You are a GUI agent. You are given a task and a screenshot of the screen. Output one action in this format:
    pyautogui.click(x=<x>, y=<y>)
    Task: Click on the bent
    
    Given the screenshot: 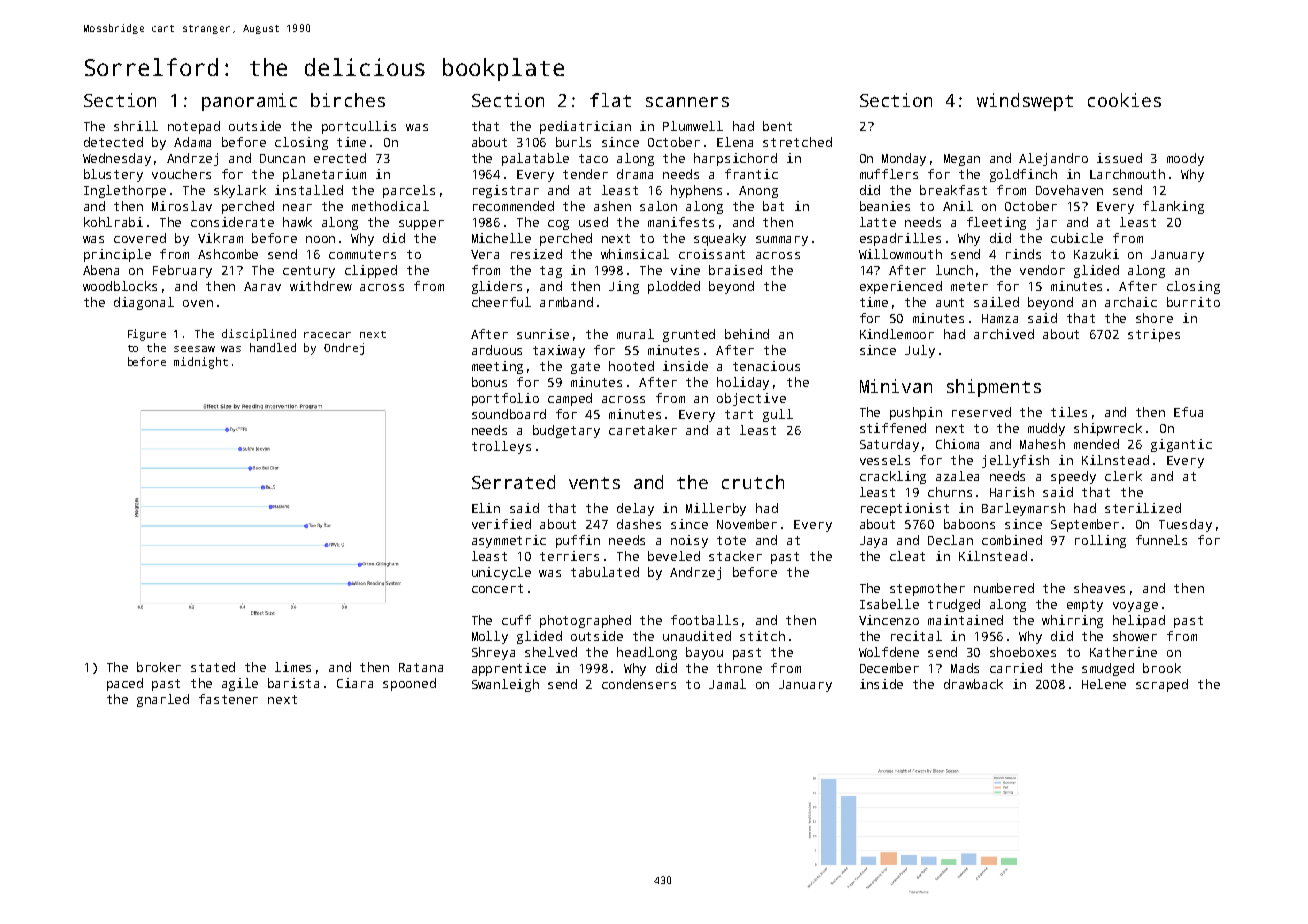 What is the action you would take?
    pyautogui.click(x=777, y=126)
